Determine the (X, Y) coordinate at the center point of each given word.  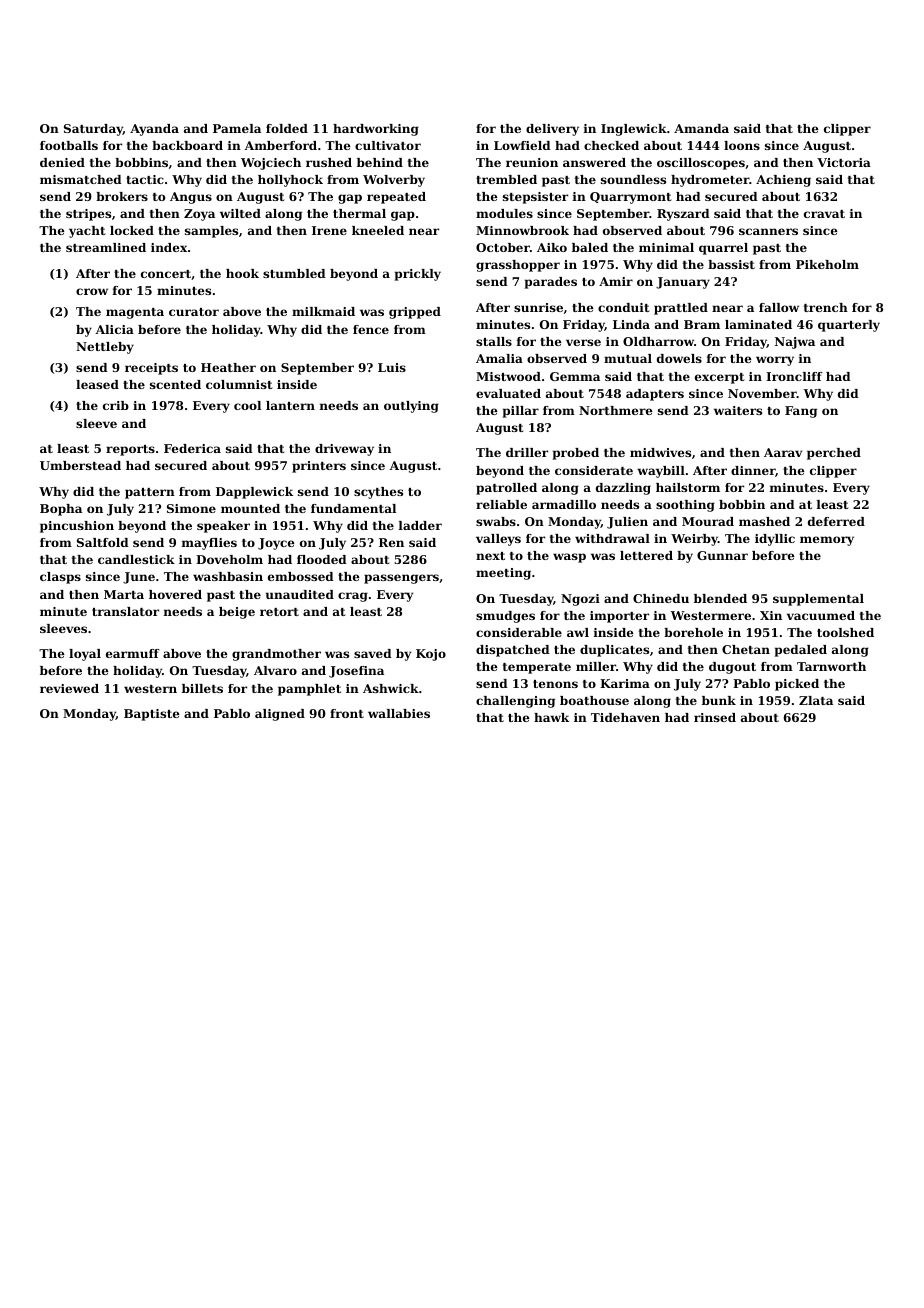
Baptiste (151, 715)
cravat (824, 214)
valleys (498, 540)
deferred (836, 521)
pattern (150, 493)
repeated (396, 198)
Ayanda (154, 130)
